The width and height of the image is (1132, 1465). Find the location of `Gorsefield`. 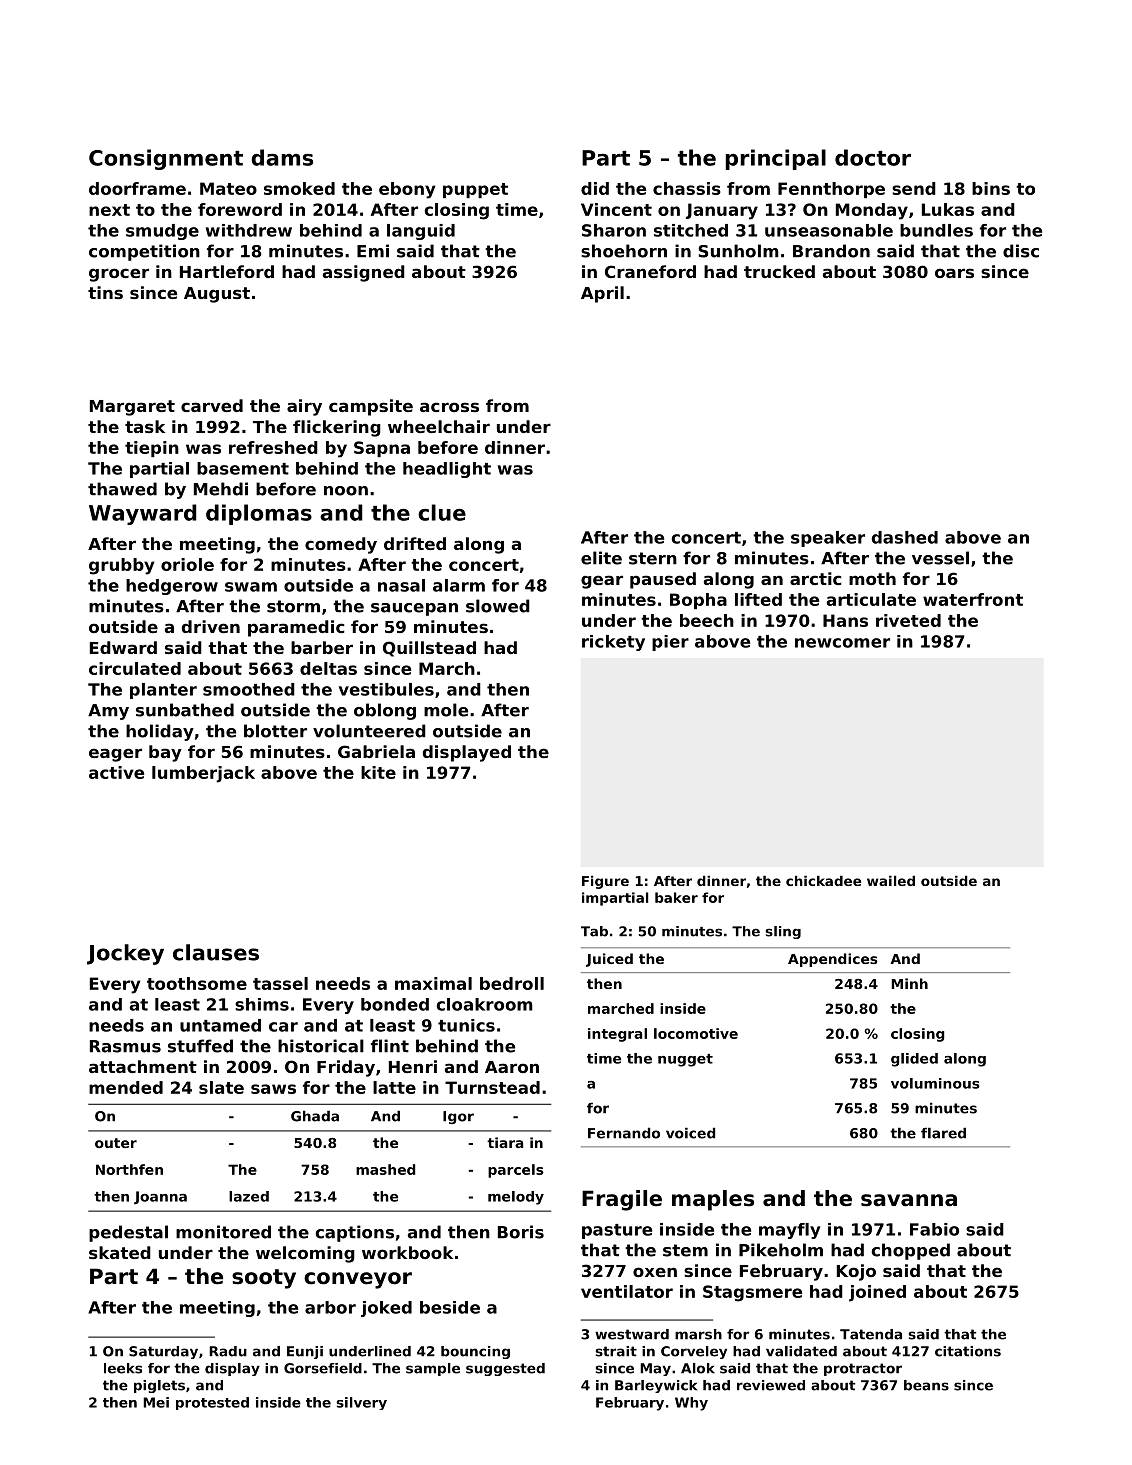

Gorsefield is located at coordinates (323, 1368).
